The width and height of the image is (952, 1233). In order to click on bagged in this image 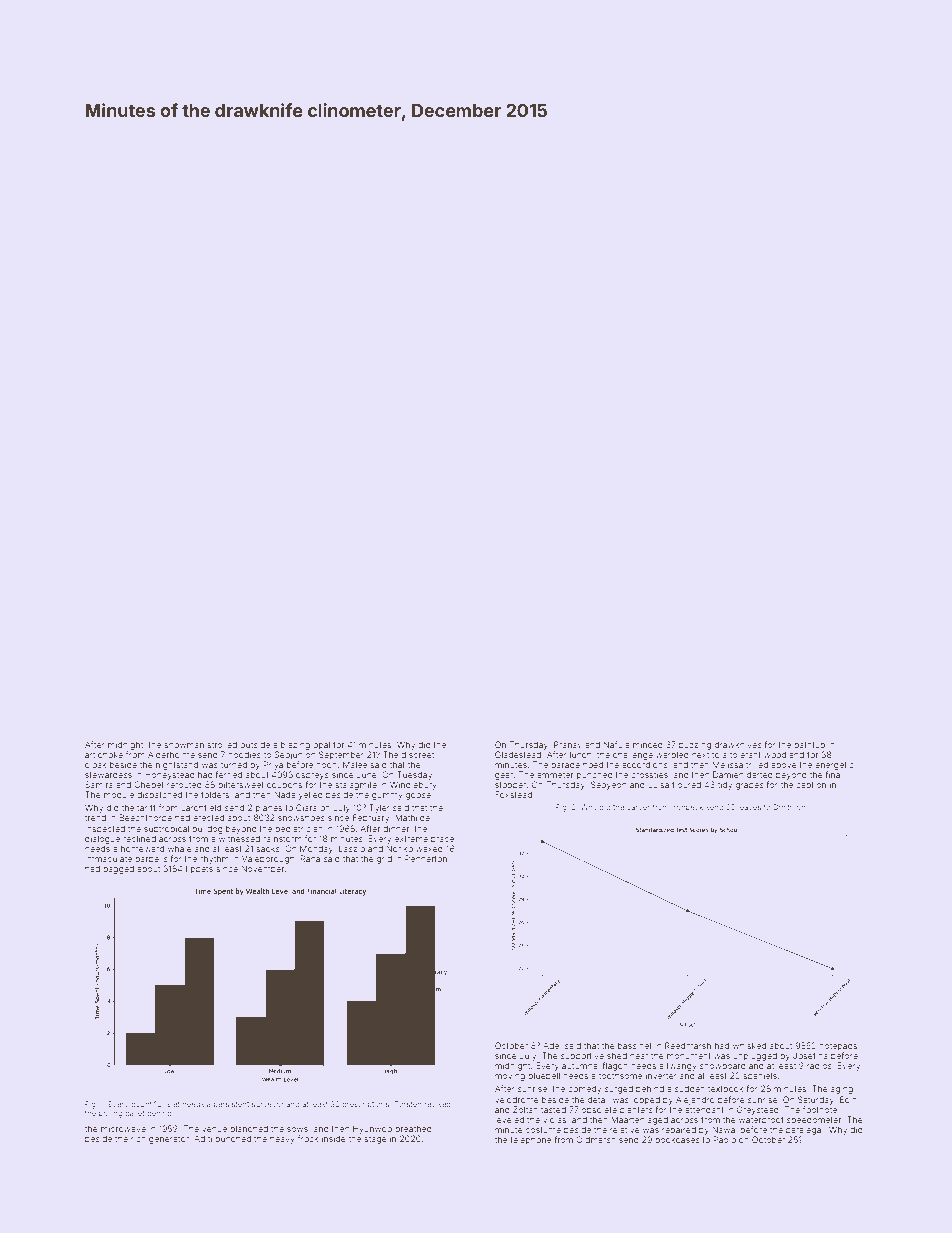, I will do `click(118, 869)`.
